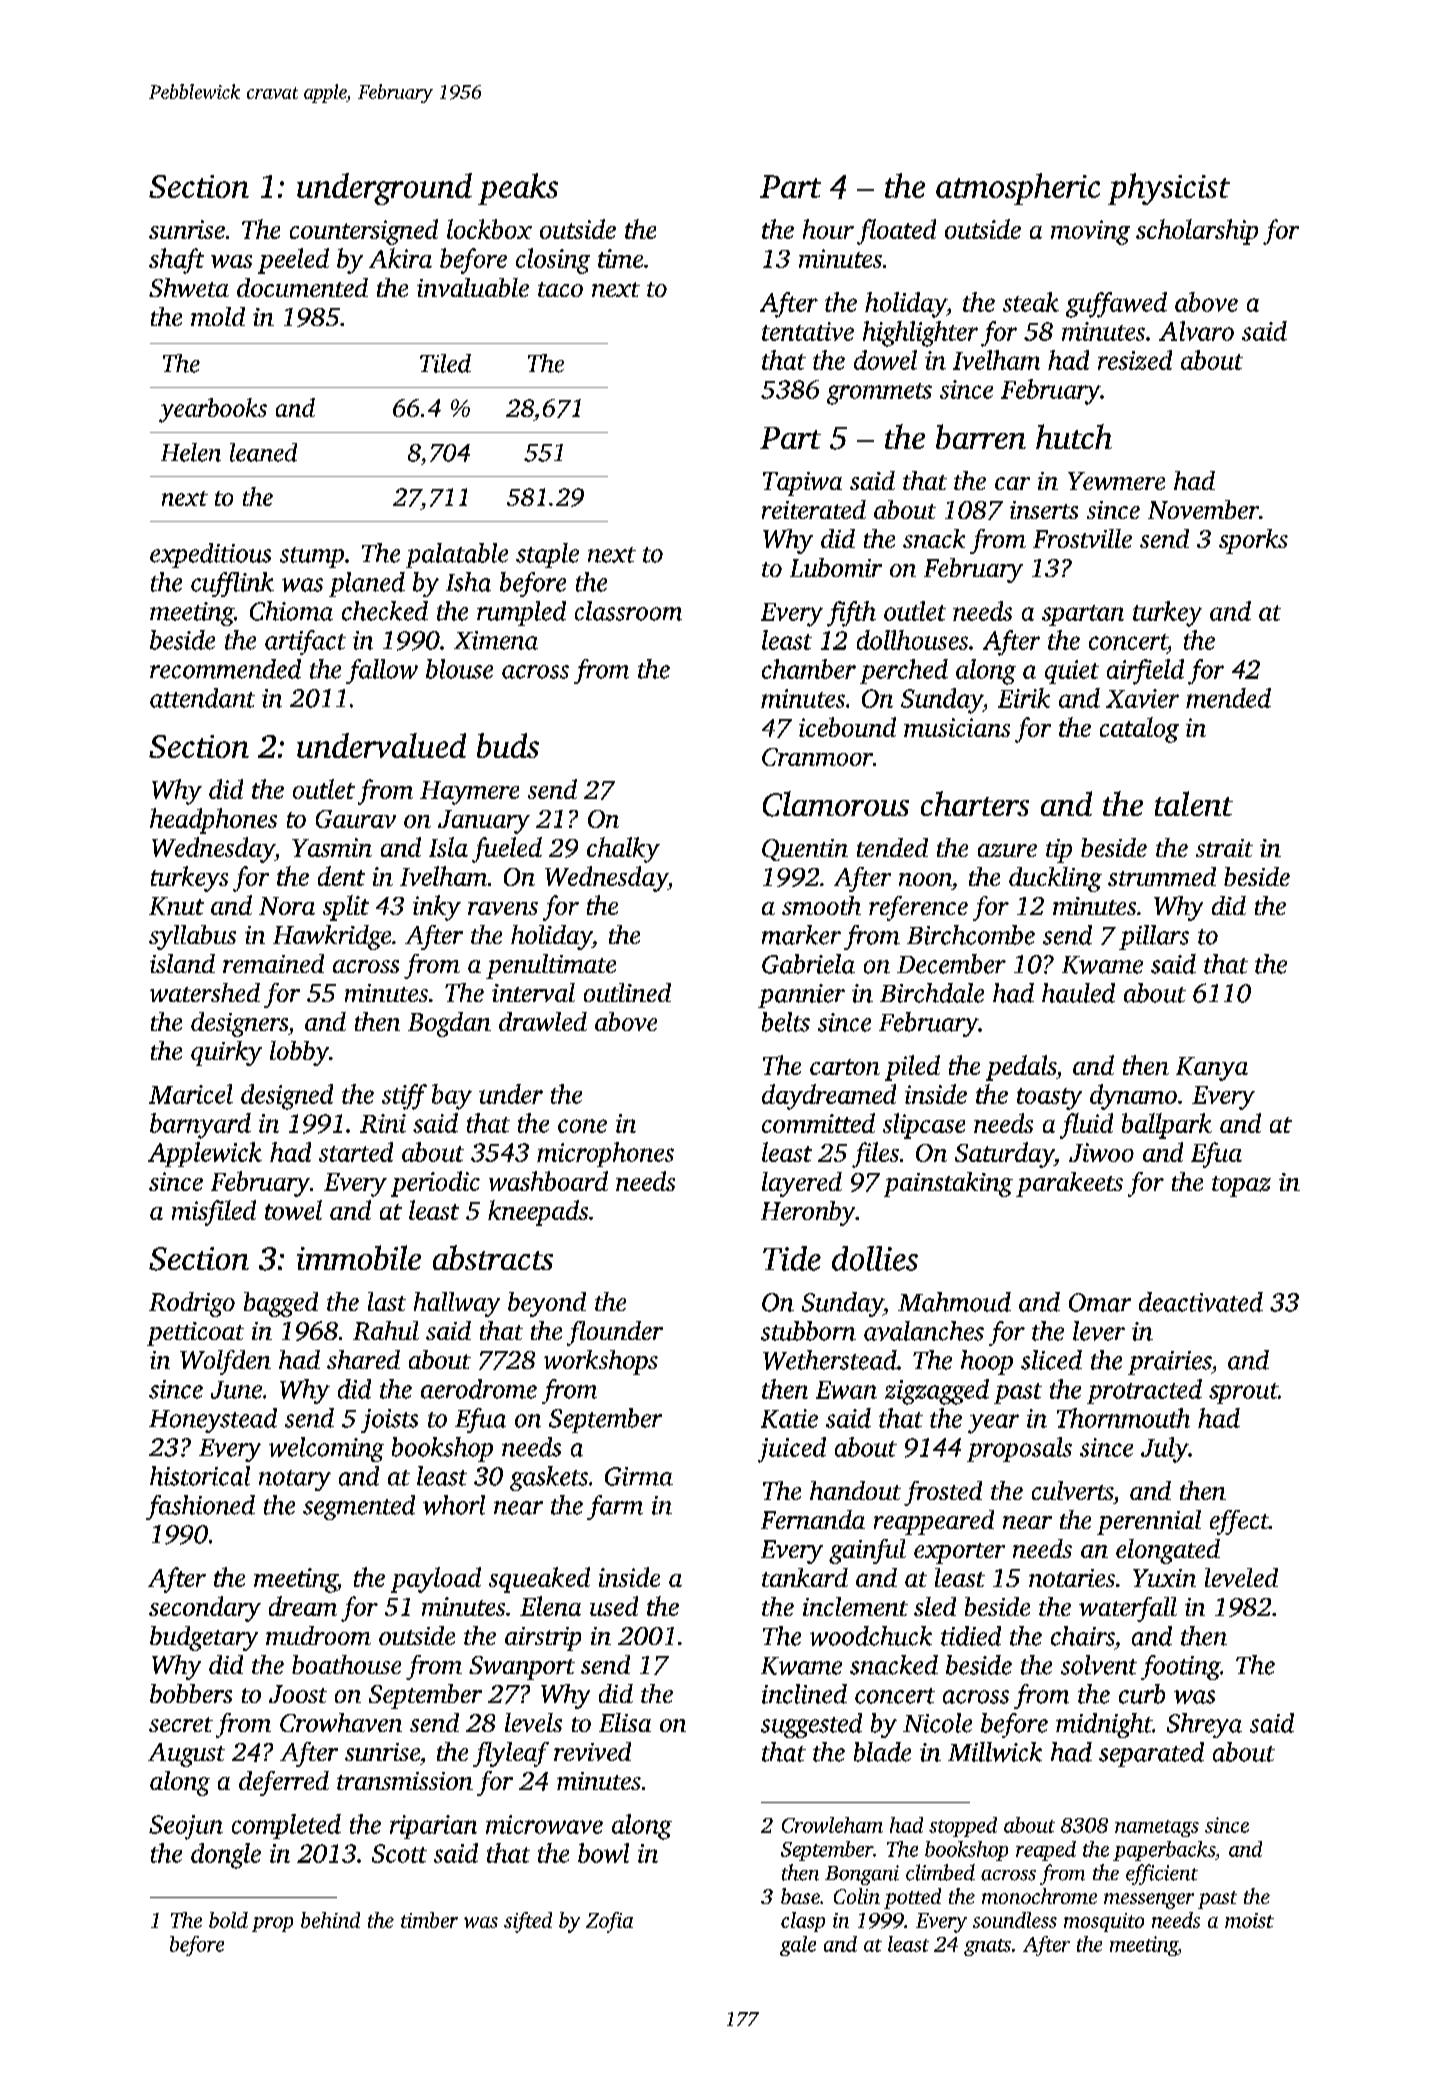  Describe the element at coordinates (828, 229) in the image. I see `hour` at that location.
